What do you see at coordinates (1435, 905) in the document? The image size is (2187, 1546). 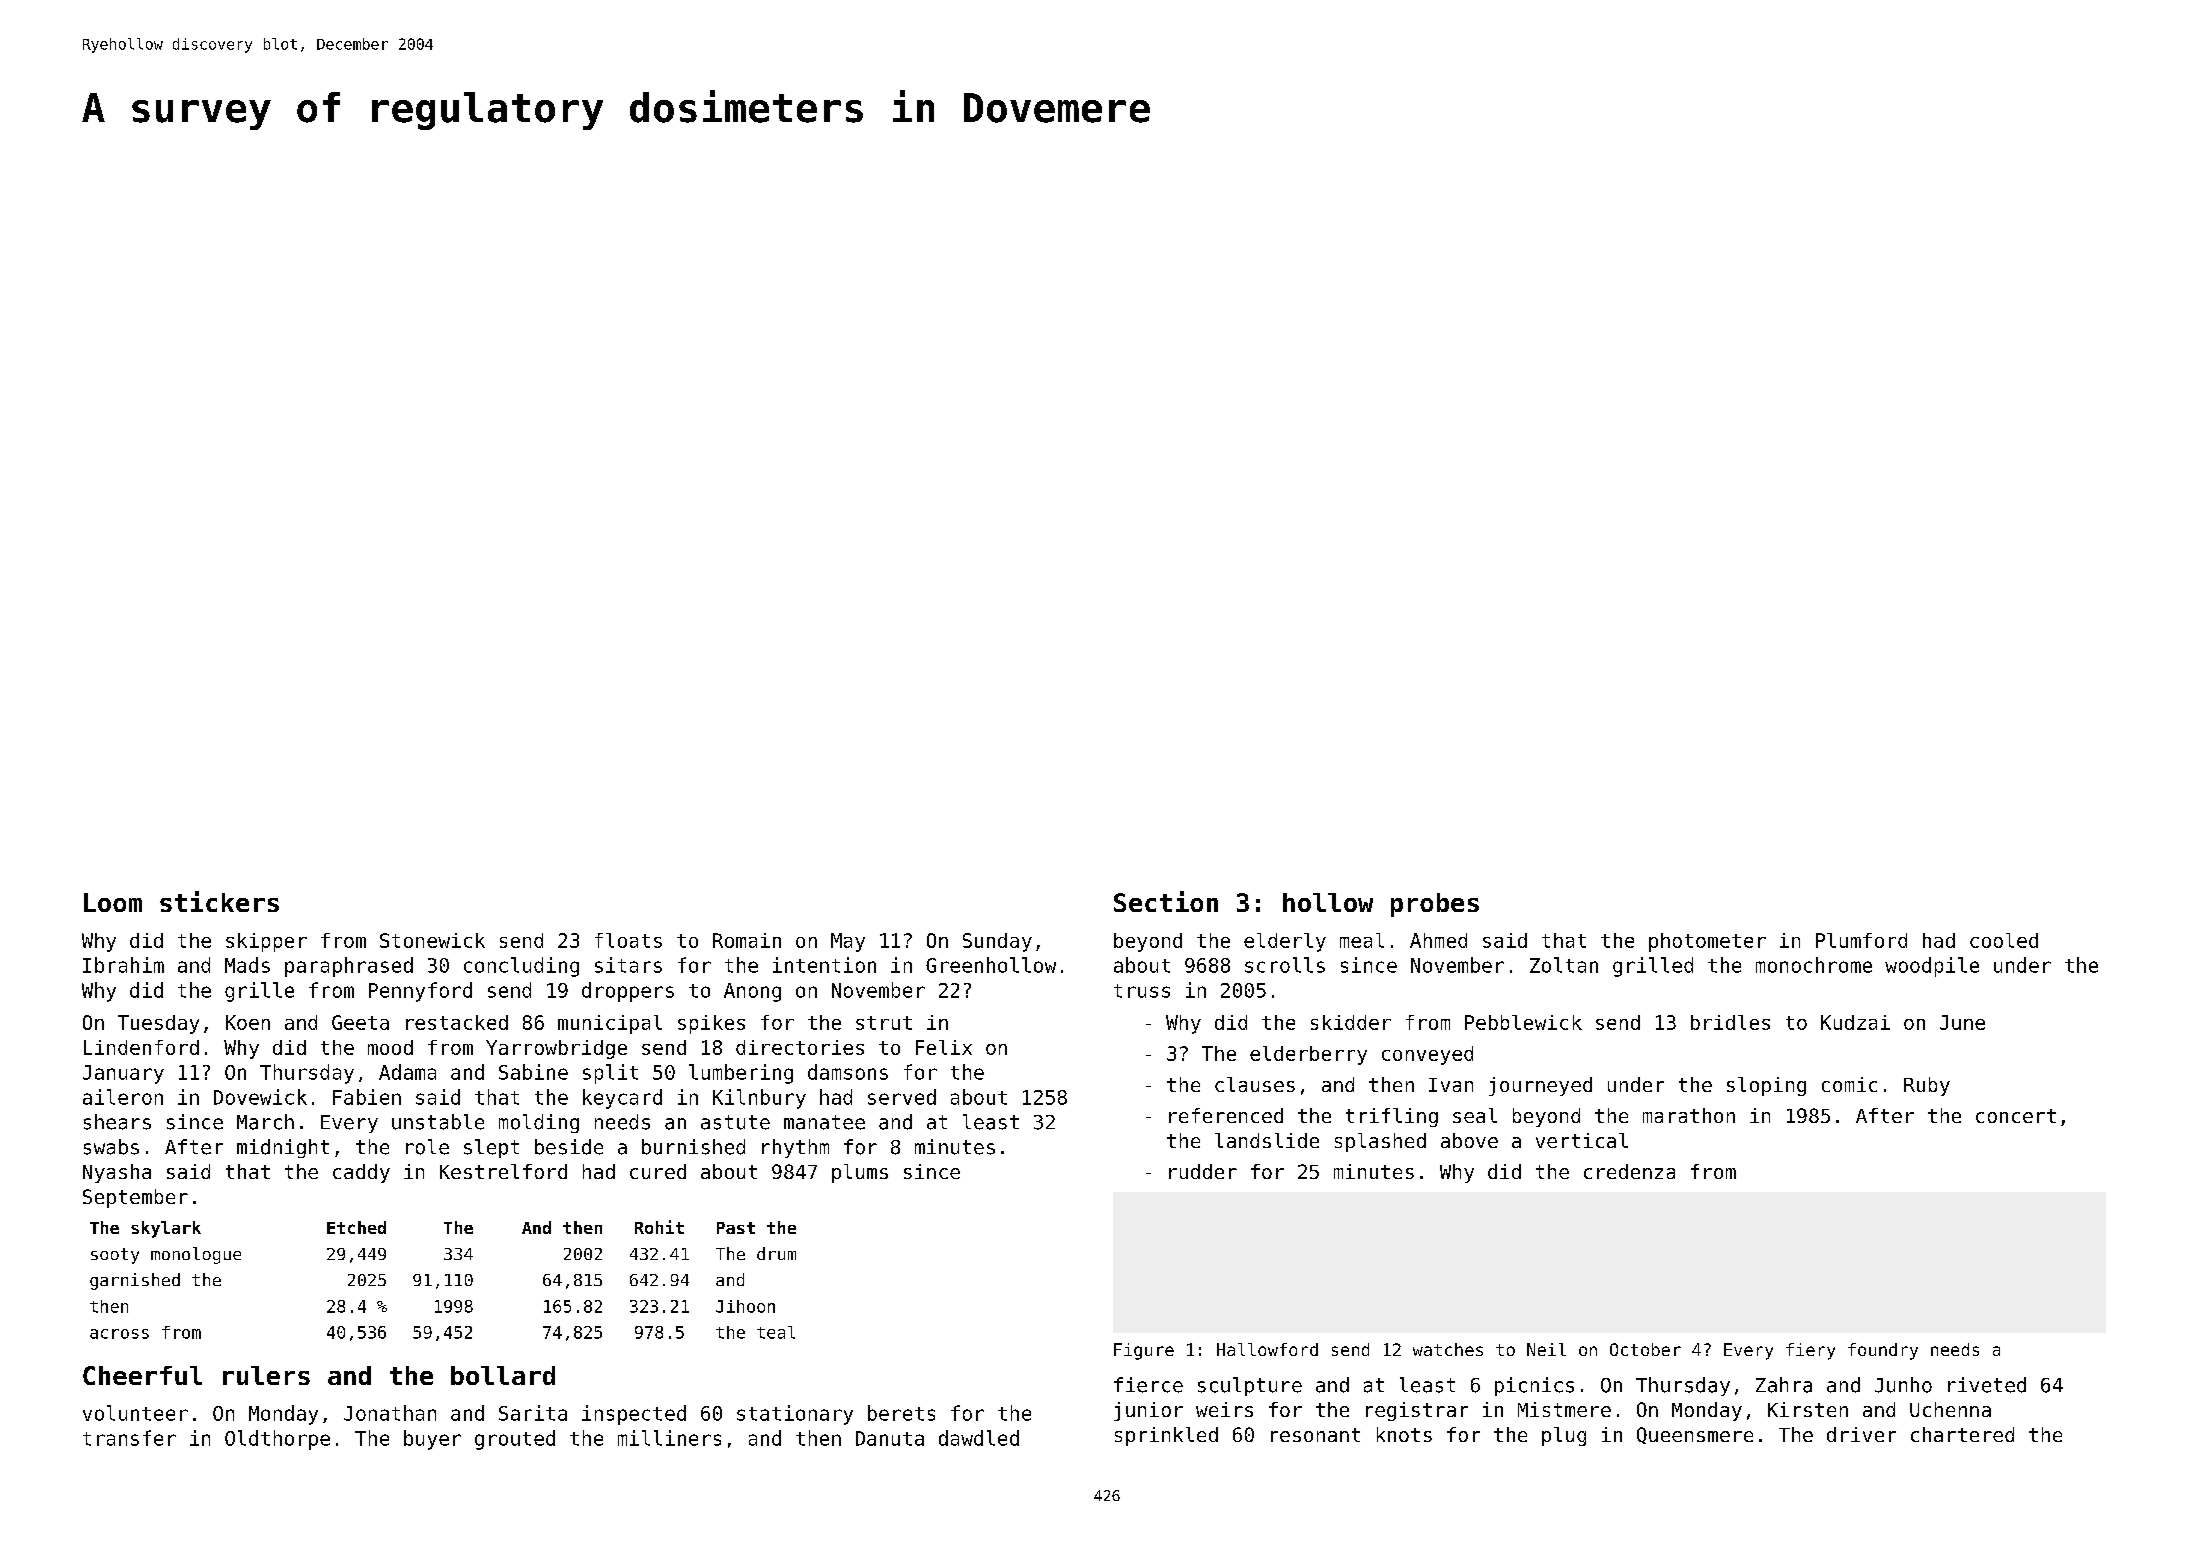 I see `probes` at bounding box center [1435, 905].
